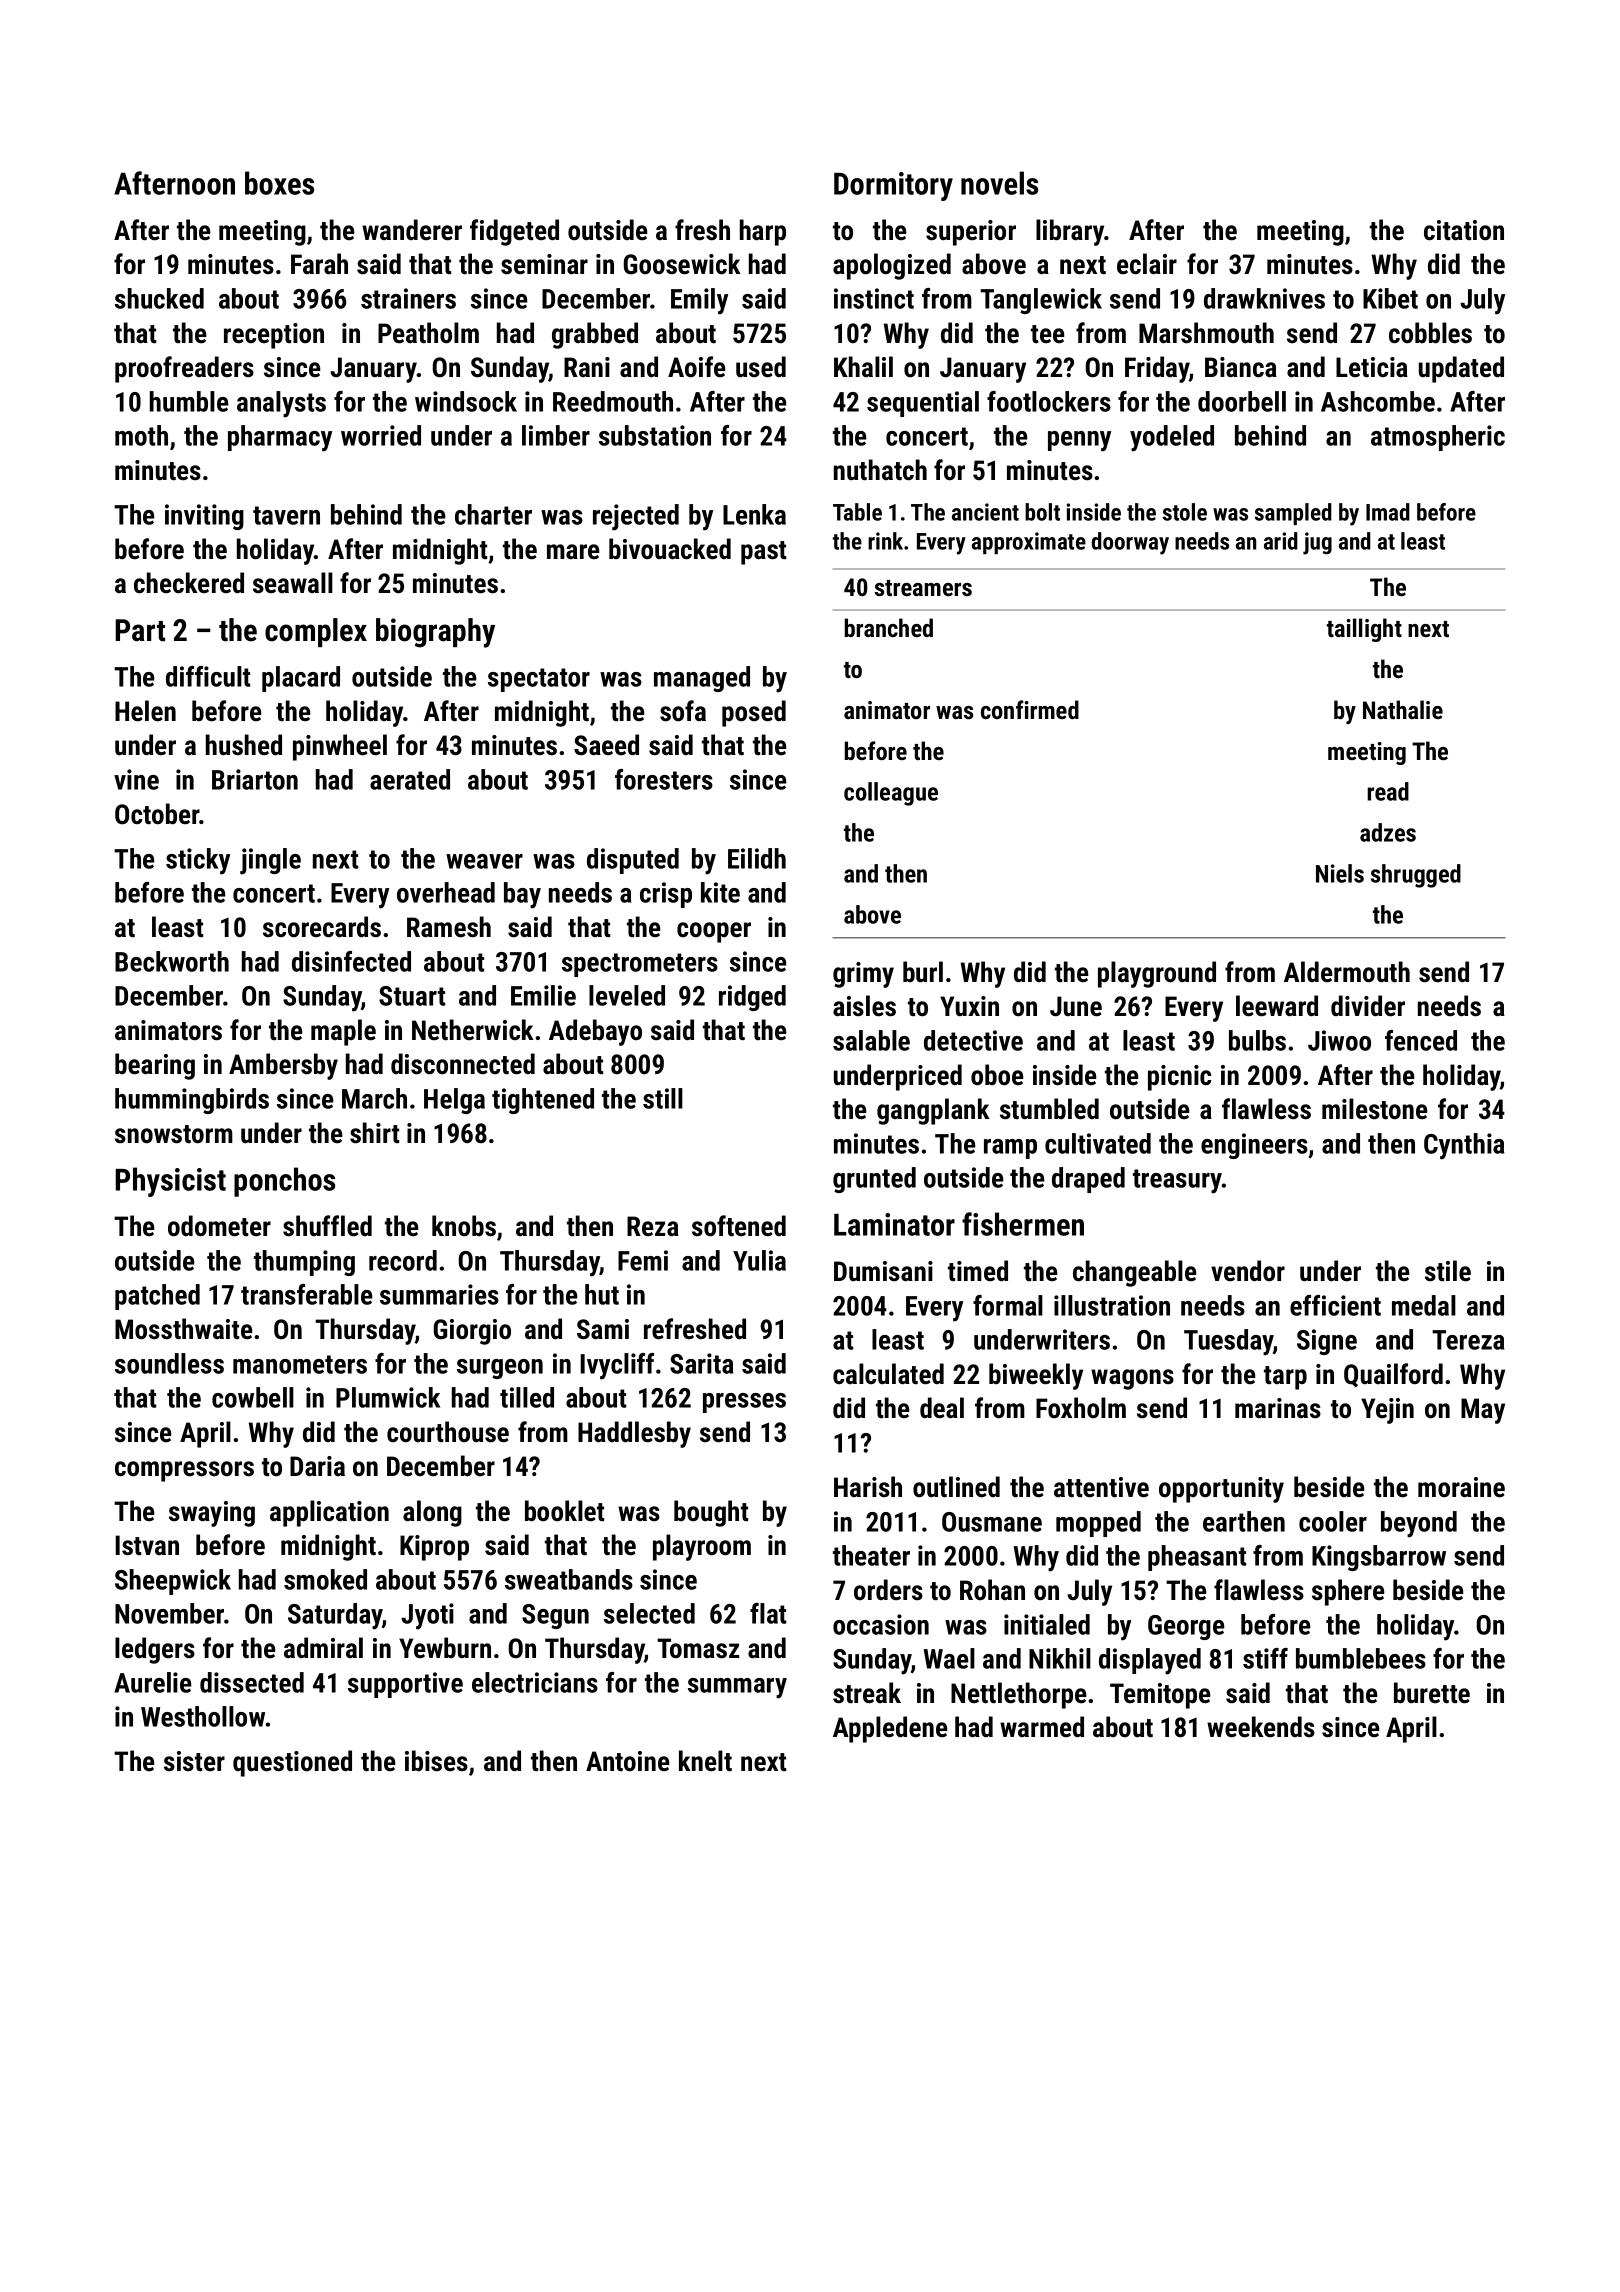 This screenshot has width=1620, height=2292. What do you see at coordinates (172, 961) in the screenshot?
I see `Beckworth` at bounding box center [172, 961].
